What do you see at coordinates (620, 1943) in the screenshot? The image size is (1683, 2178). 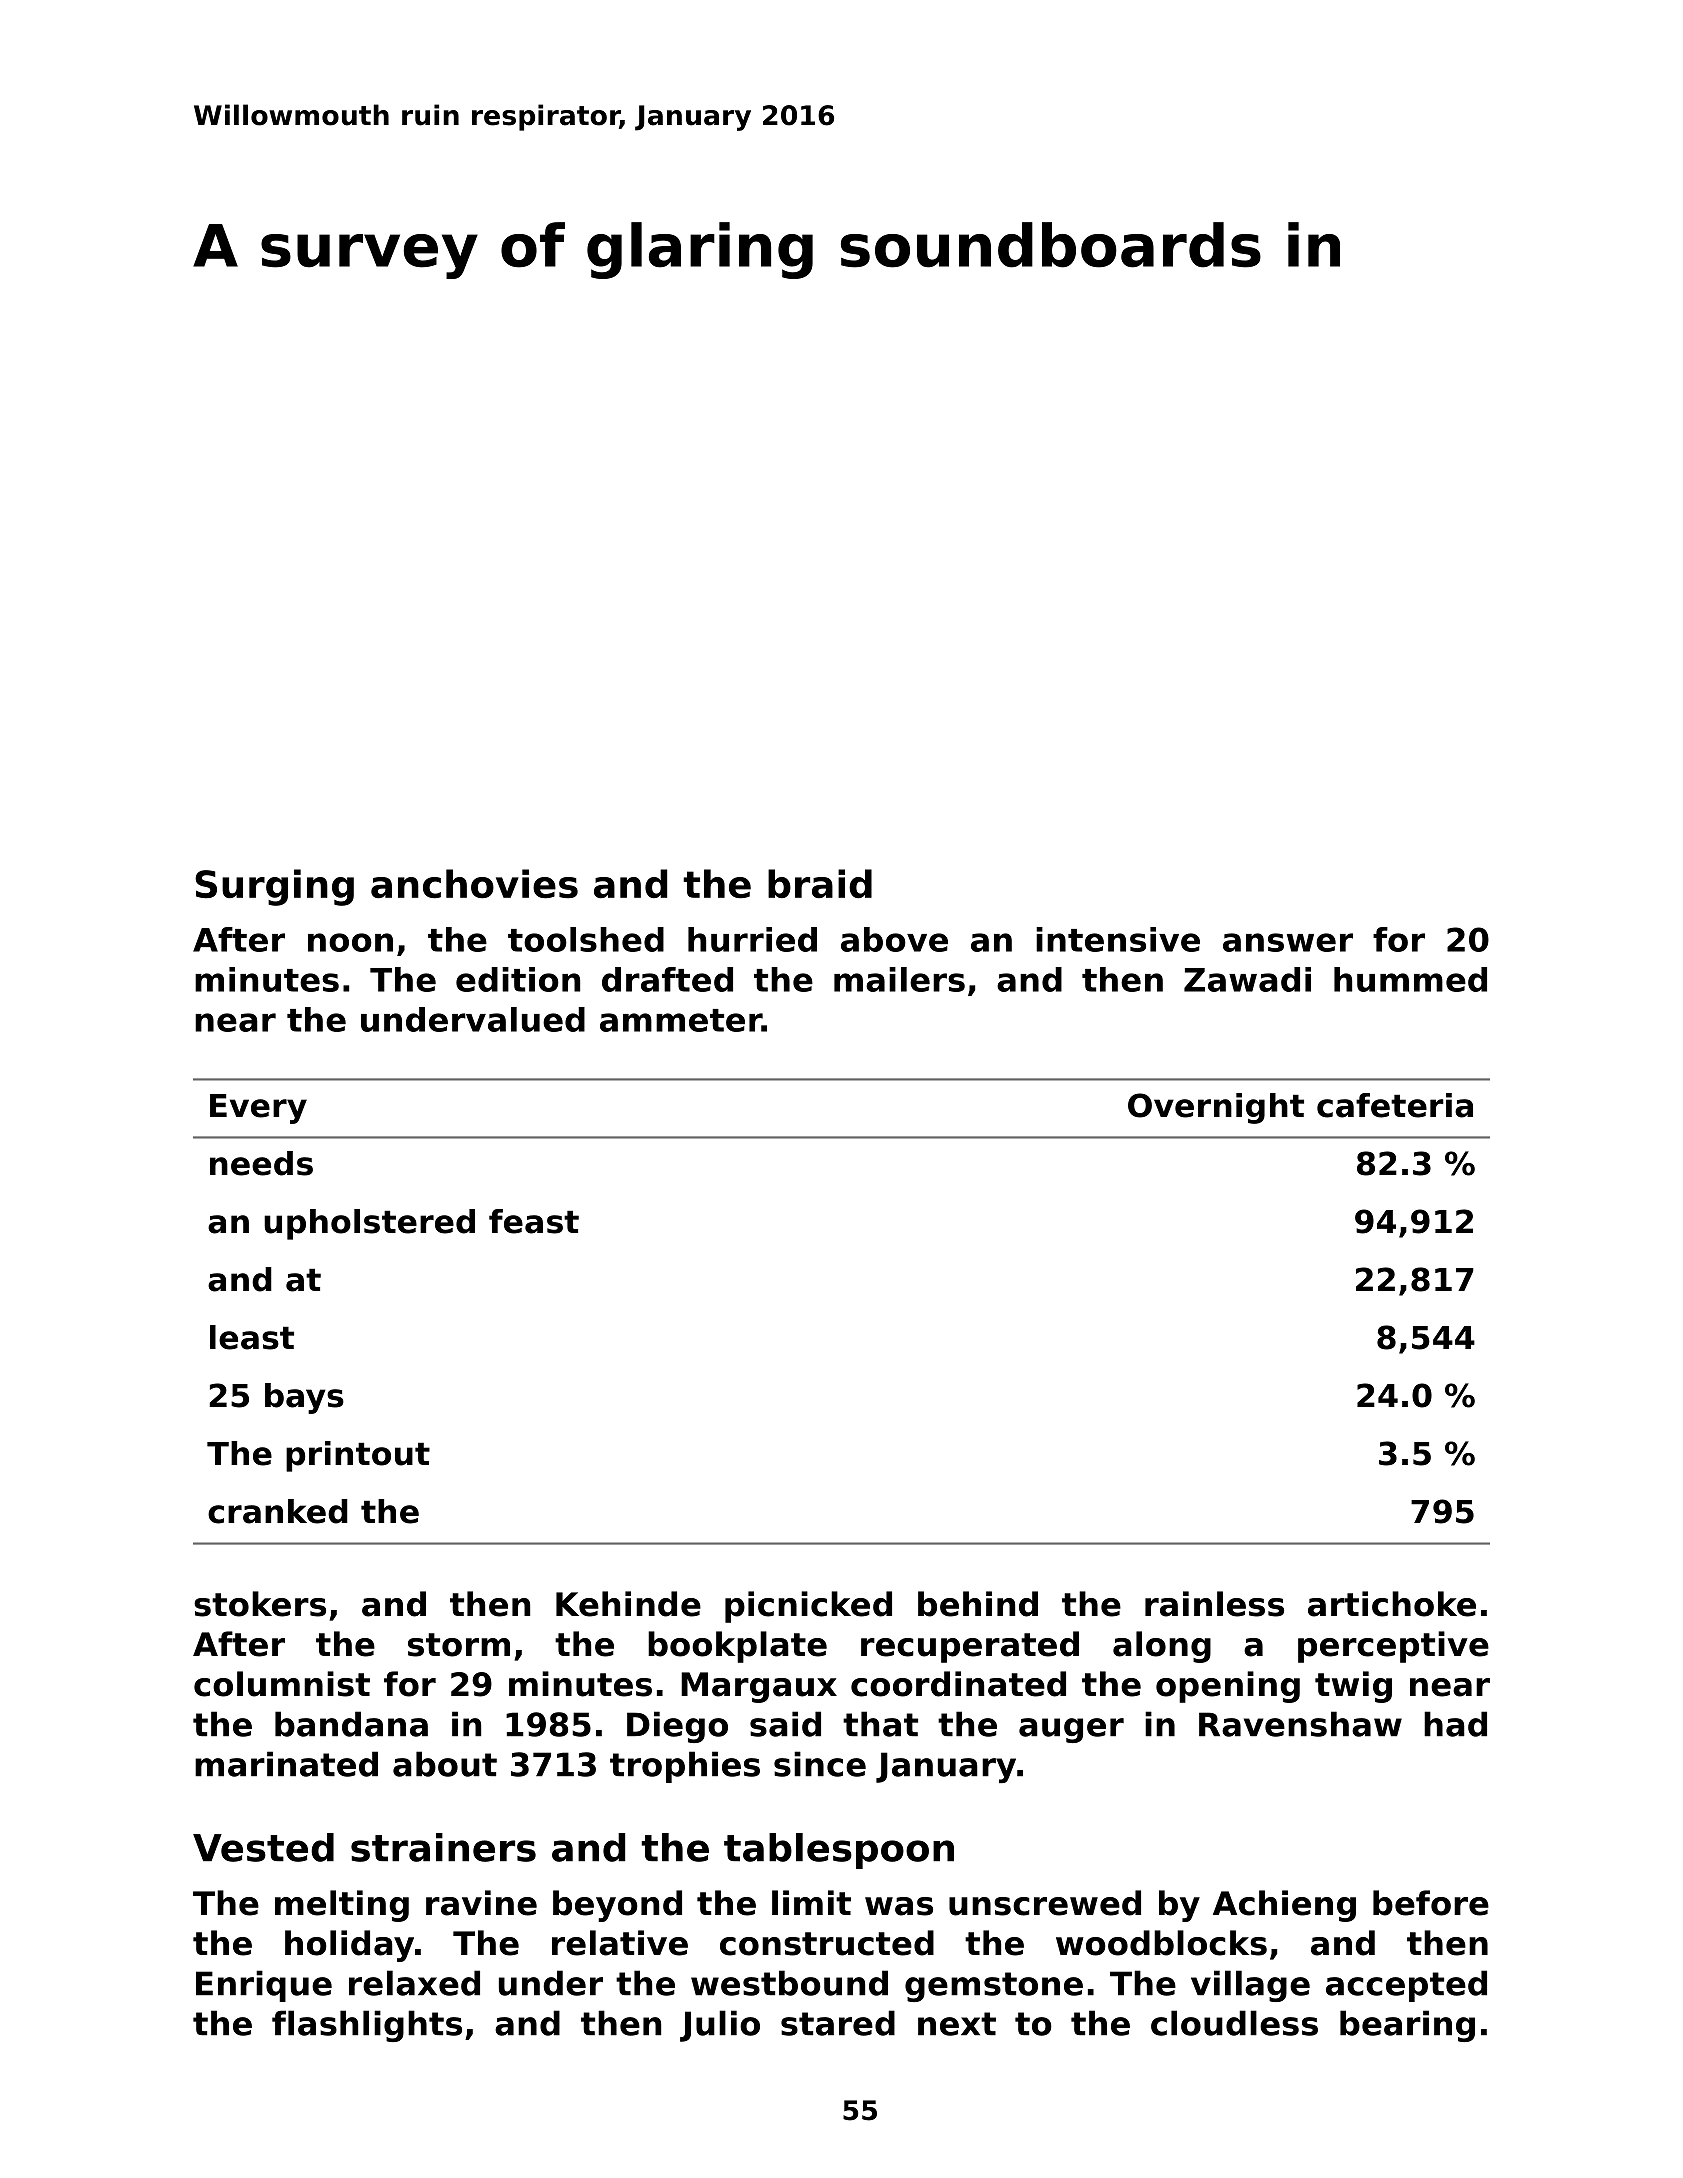 I see `relative` at bounding box center [620, 1943].
